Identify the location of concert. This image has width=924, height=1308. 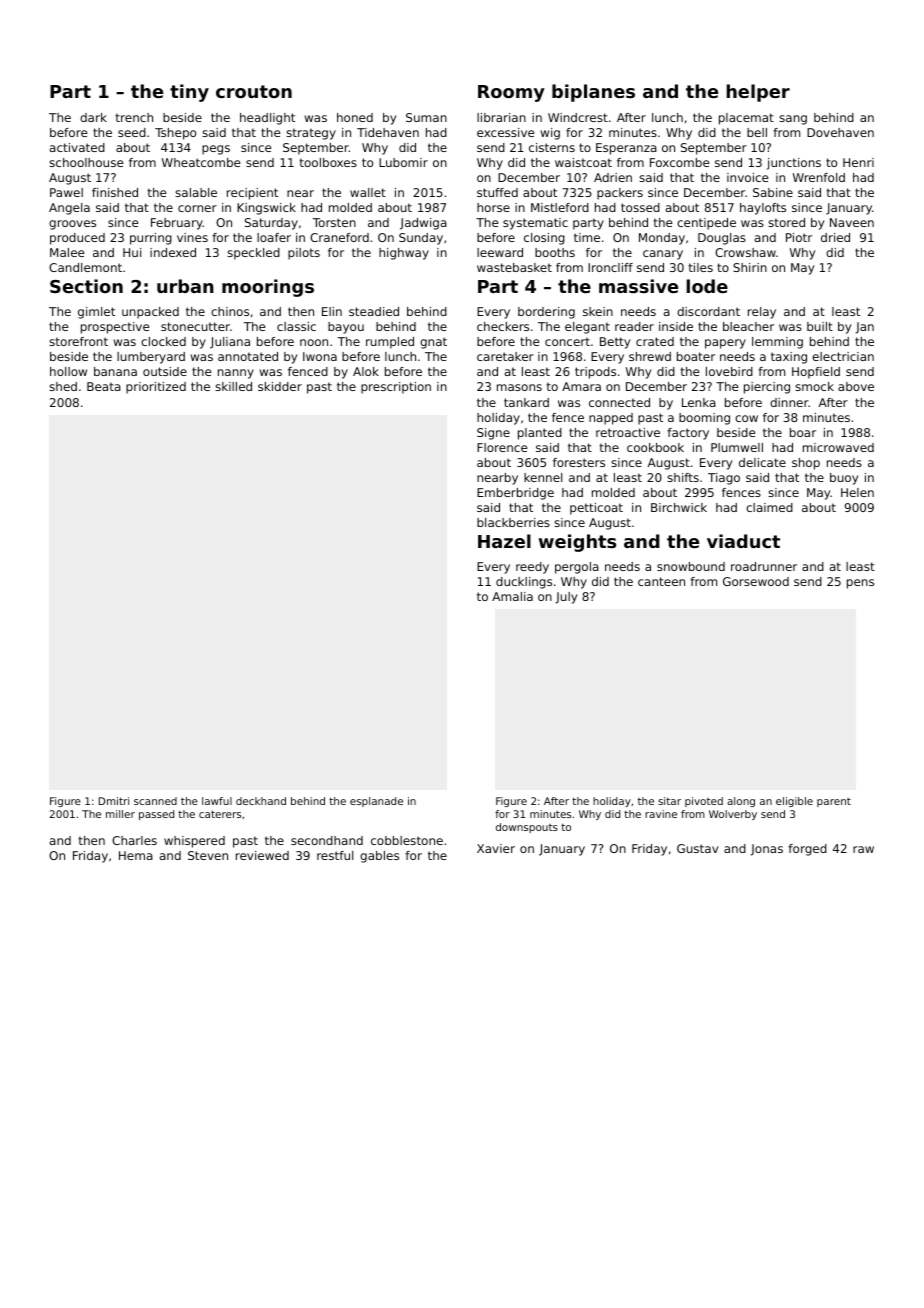
(567, 341).
